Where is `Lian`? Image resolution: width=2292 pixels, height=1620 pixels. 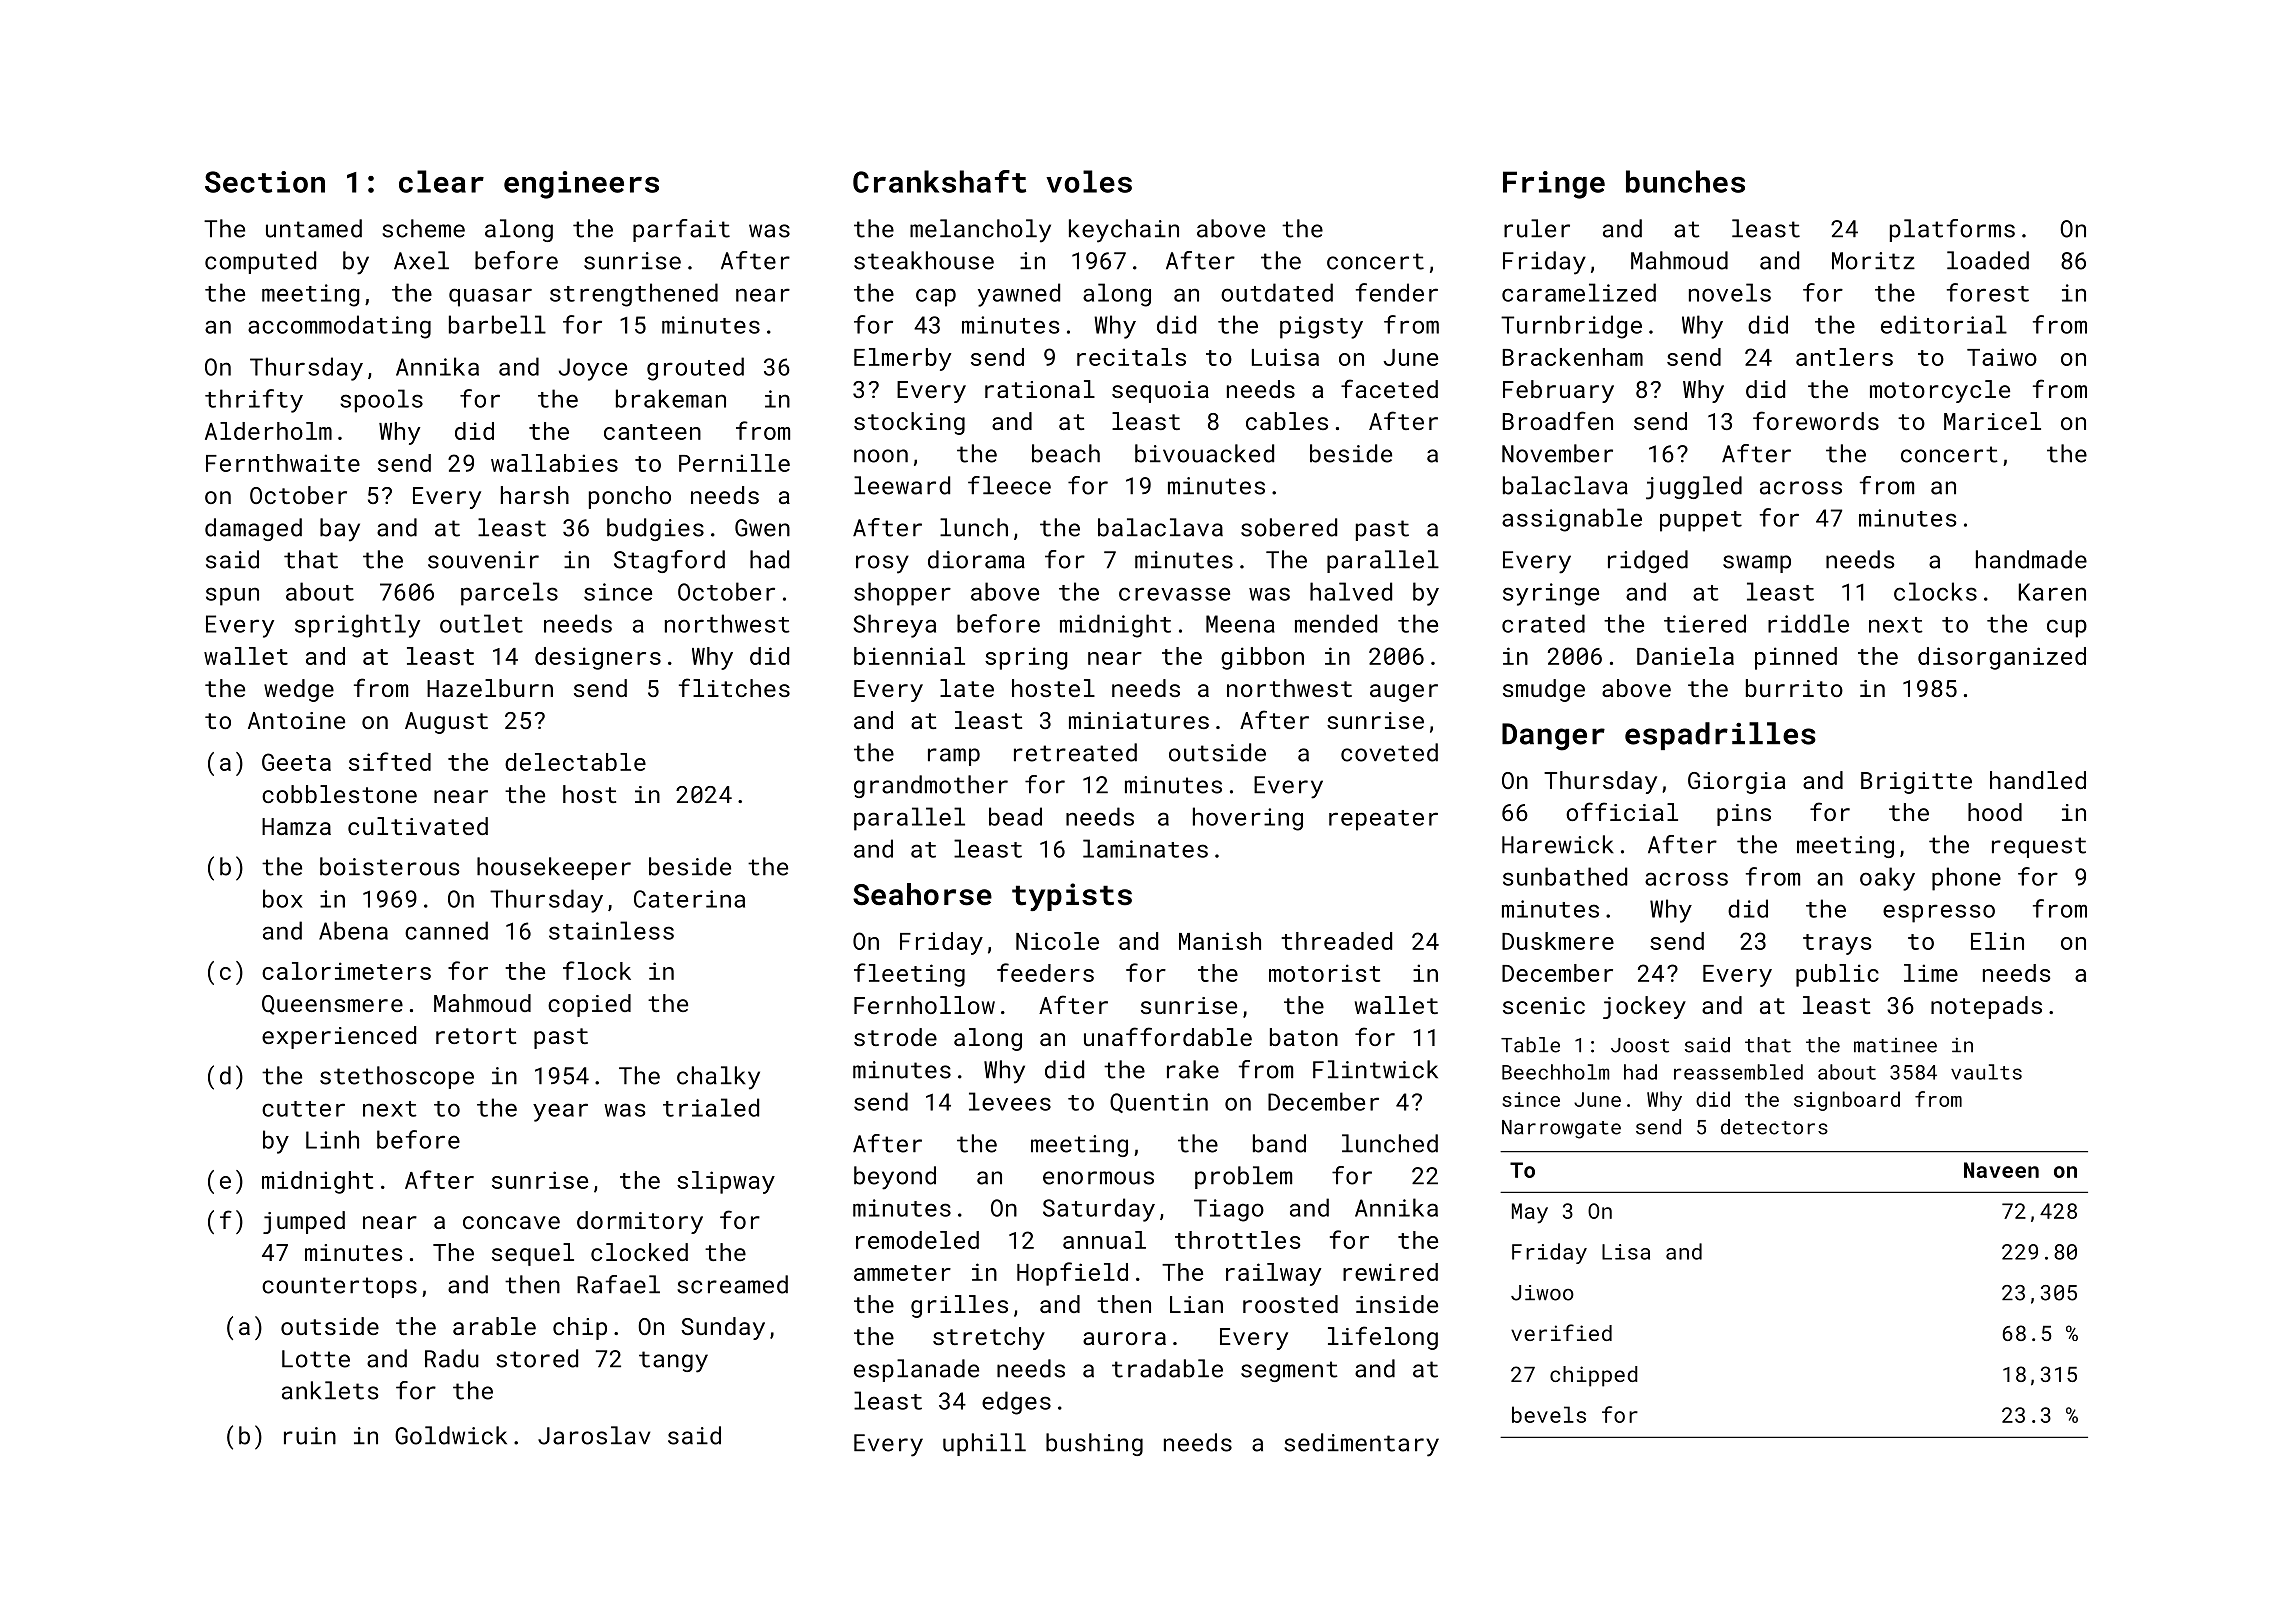
Lian is located at coordinates (1196, 1304).
